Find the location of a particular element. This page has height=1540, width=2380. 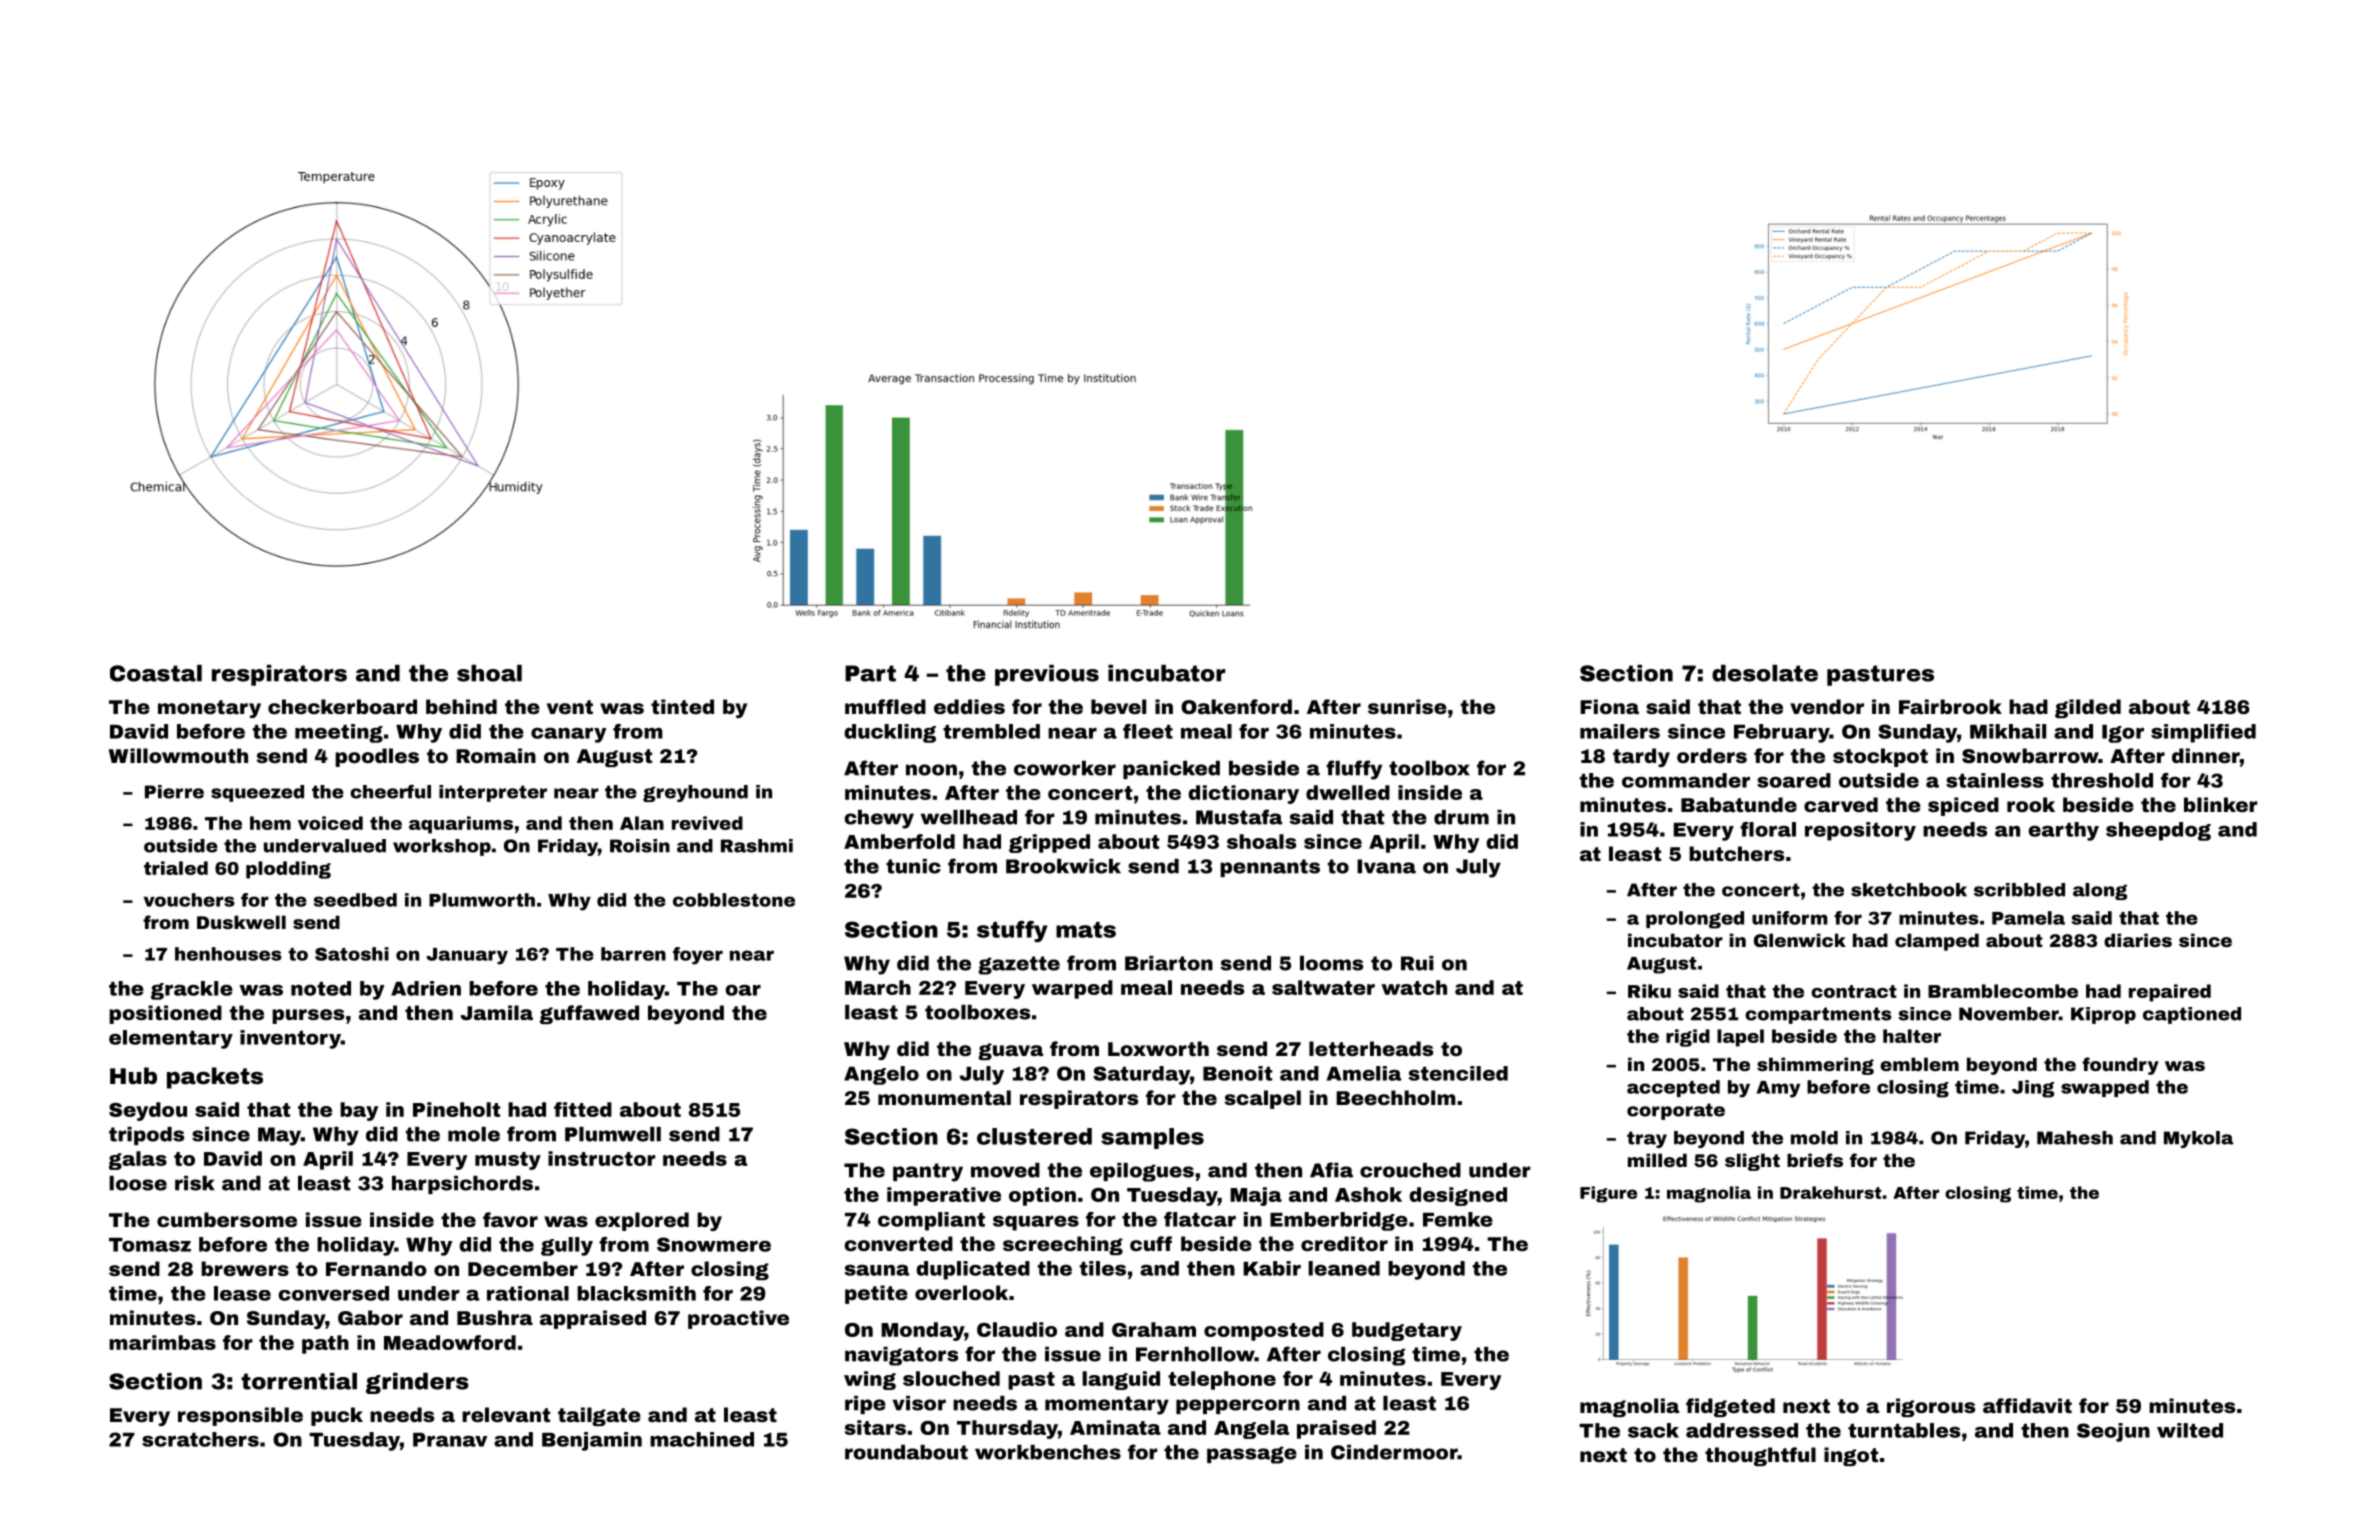

tunic is located at coordinates (913, 866).
